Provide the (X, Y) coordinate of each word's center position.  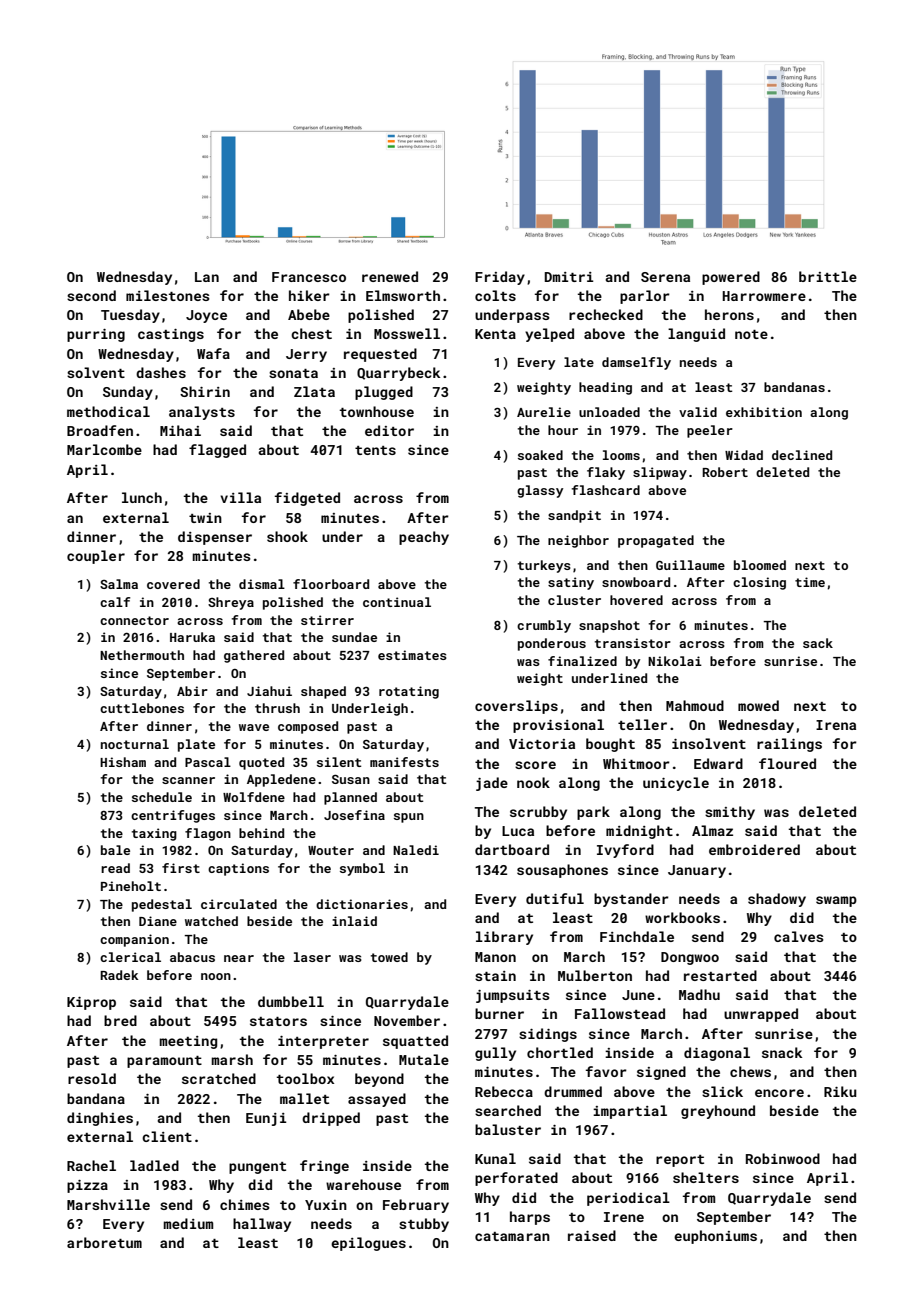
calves (799, 936)
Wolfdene (254, 797)
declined (802, 455)
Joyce (206, 316)
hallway (262, 1225)
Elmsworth (403, 295)
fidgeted (307, 499)
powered (731, 278)
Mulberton (595, 975)
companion (134, 940)
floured (787, 763)
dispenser (215, 538)
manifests (404, 762)
